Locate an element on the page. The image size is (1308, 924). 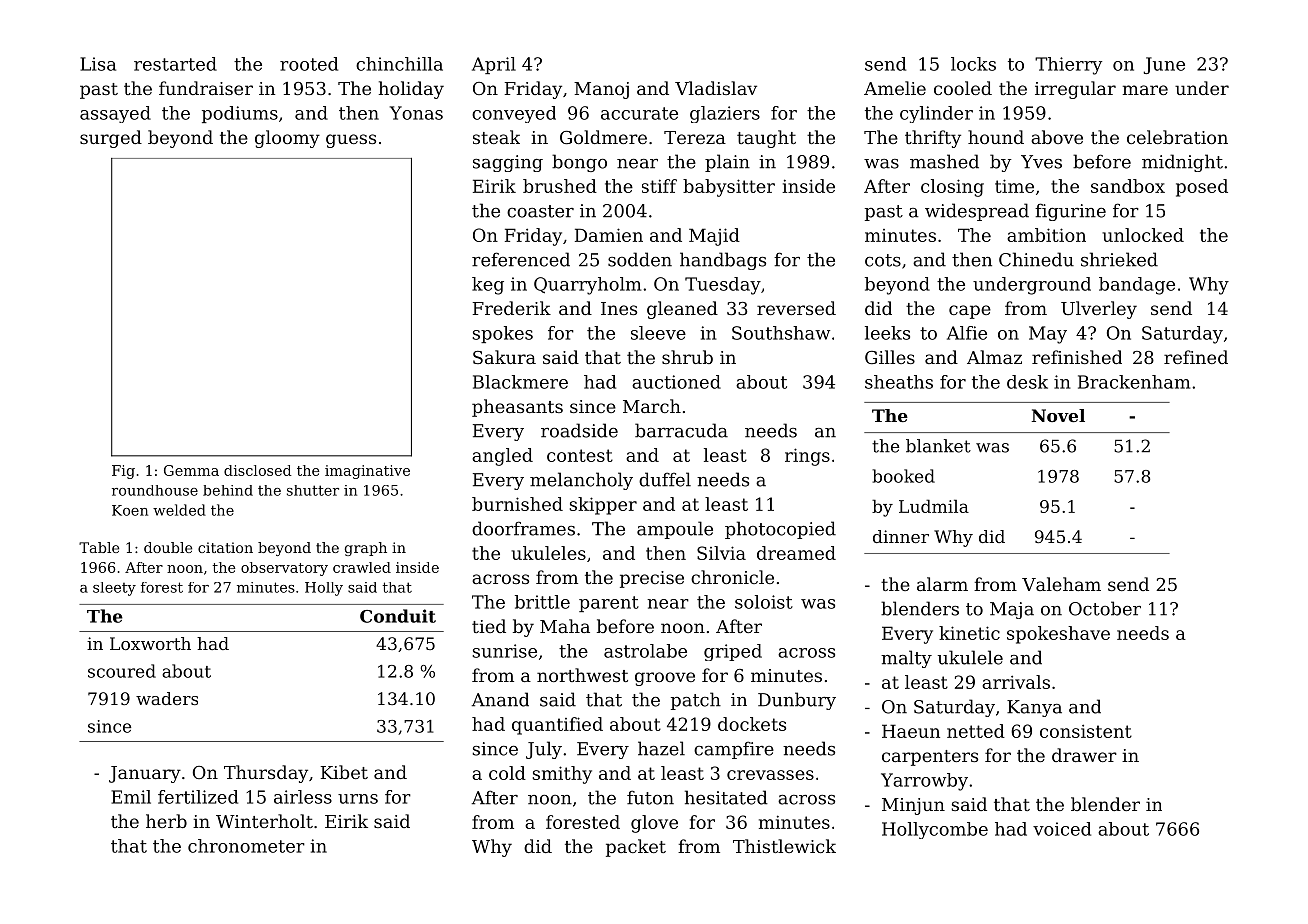
northwest is located at coordinates (582, 675).
